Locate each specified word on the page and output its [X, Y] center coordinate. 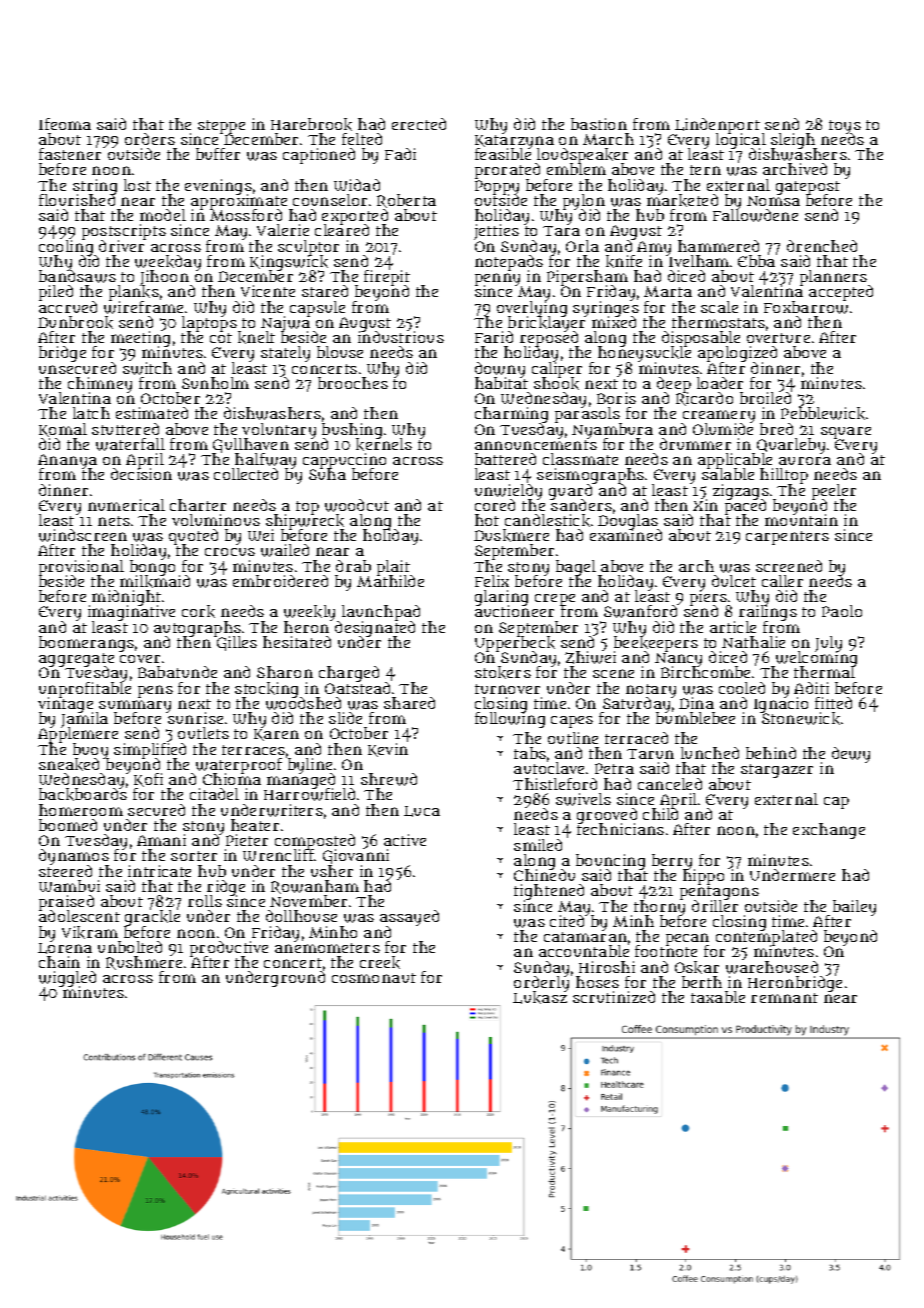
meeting [140, 339]
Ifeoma [65, 124]
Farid [494, 337]
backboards [83, 795]
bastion [599, 124]
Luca [422, 811]
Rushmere [144, 963]
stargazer [777, 771]
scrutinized [614, 997]
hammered [718, 246]
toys [845, 127]
